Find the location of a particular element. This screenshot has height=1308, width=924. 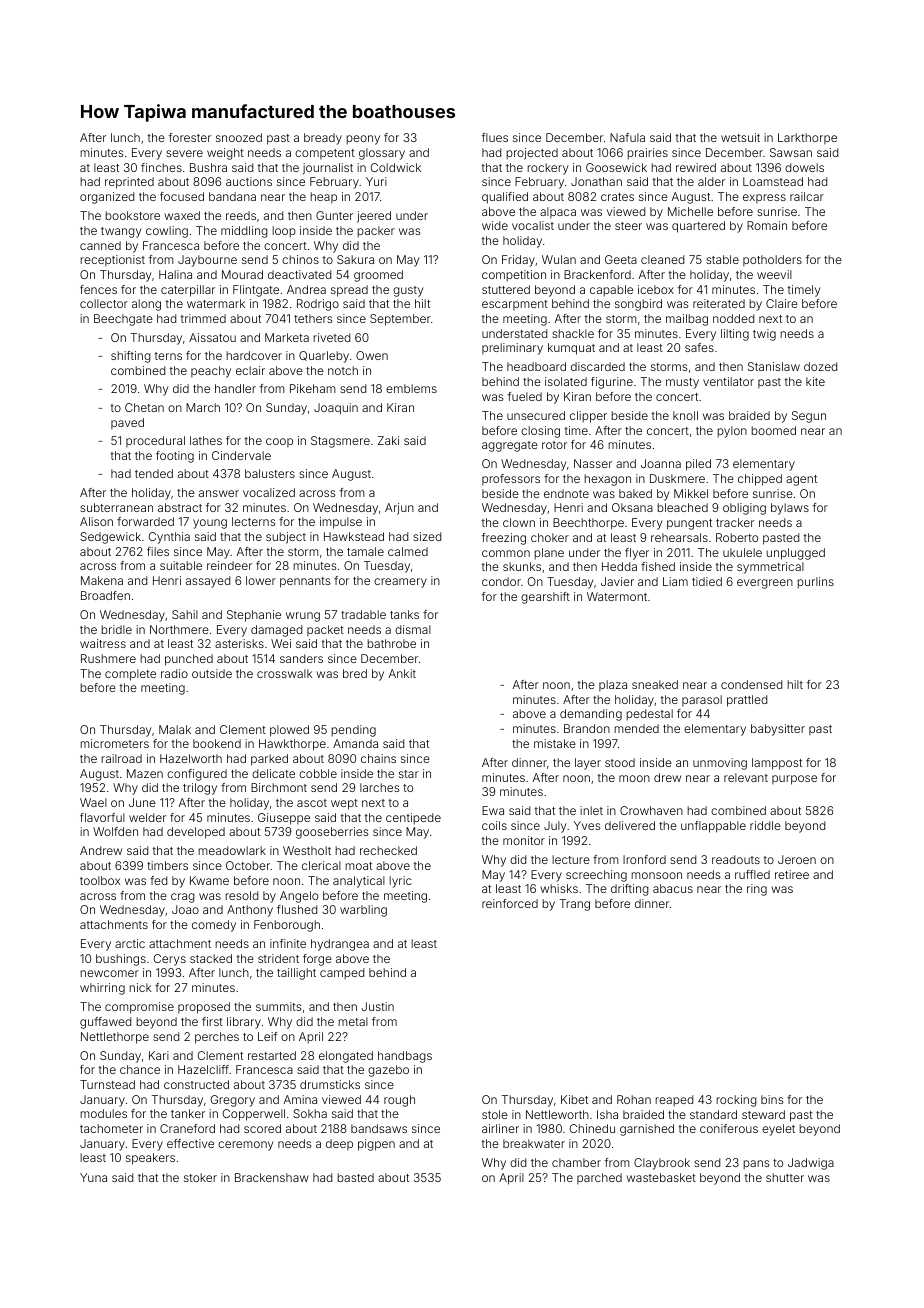

resold is located at coordinates (241, 895).
